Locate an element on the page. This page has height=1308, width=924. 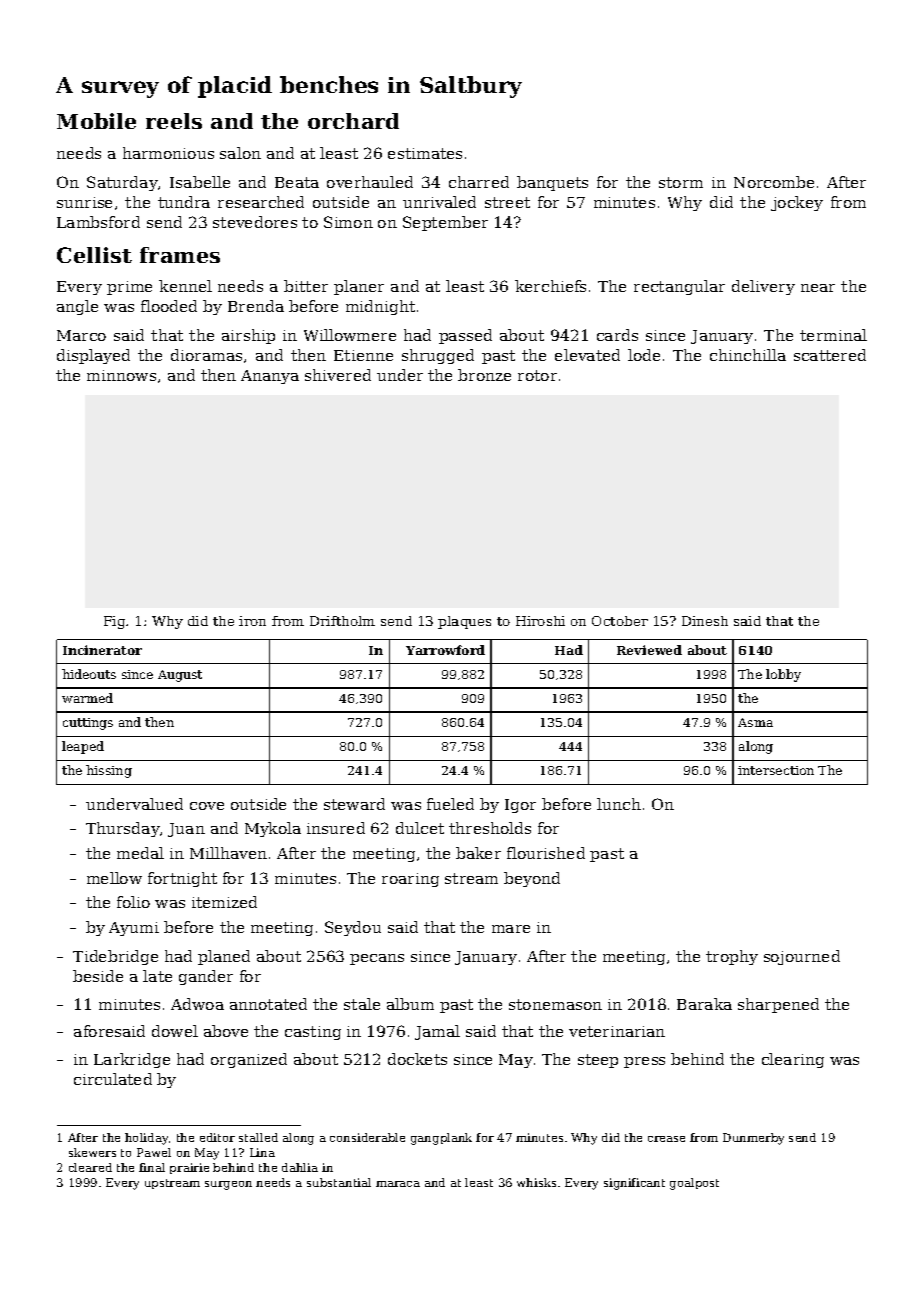
rectangular is located at coordinates (679, 287).
